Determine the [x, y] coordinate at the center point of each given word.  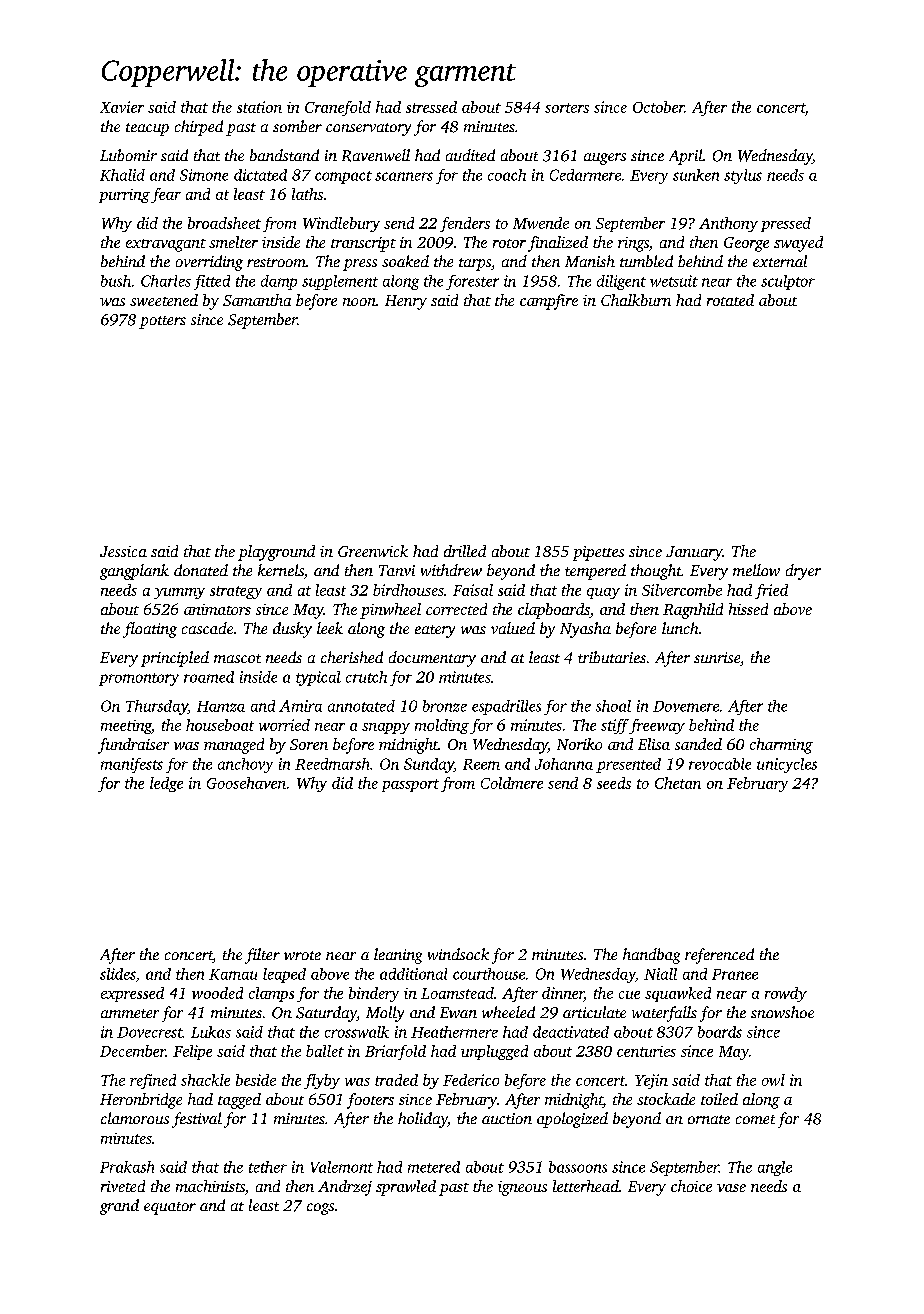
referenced [719, 956]
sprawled [406, 1188]
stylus [743, 176]
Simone [204, 175]
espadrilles [506, 707]
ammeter [130, 1013]
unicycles [787, 765]
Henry [406, 302]
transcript [363, 244]
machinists [210, 1186]
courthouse [489, 974]
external [780, 261]
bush [116, 281]
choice [691, 1186]
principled [175, 659]
